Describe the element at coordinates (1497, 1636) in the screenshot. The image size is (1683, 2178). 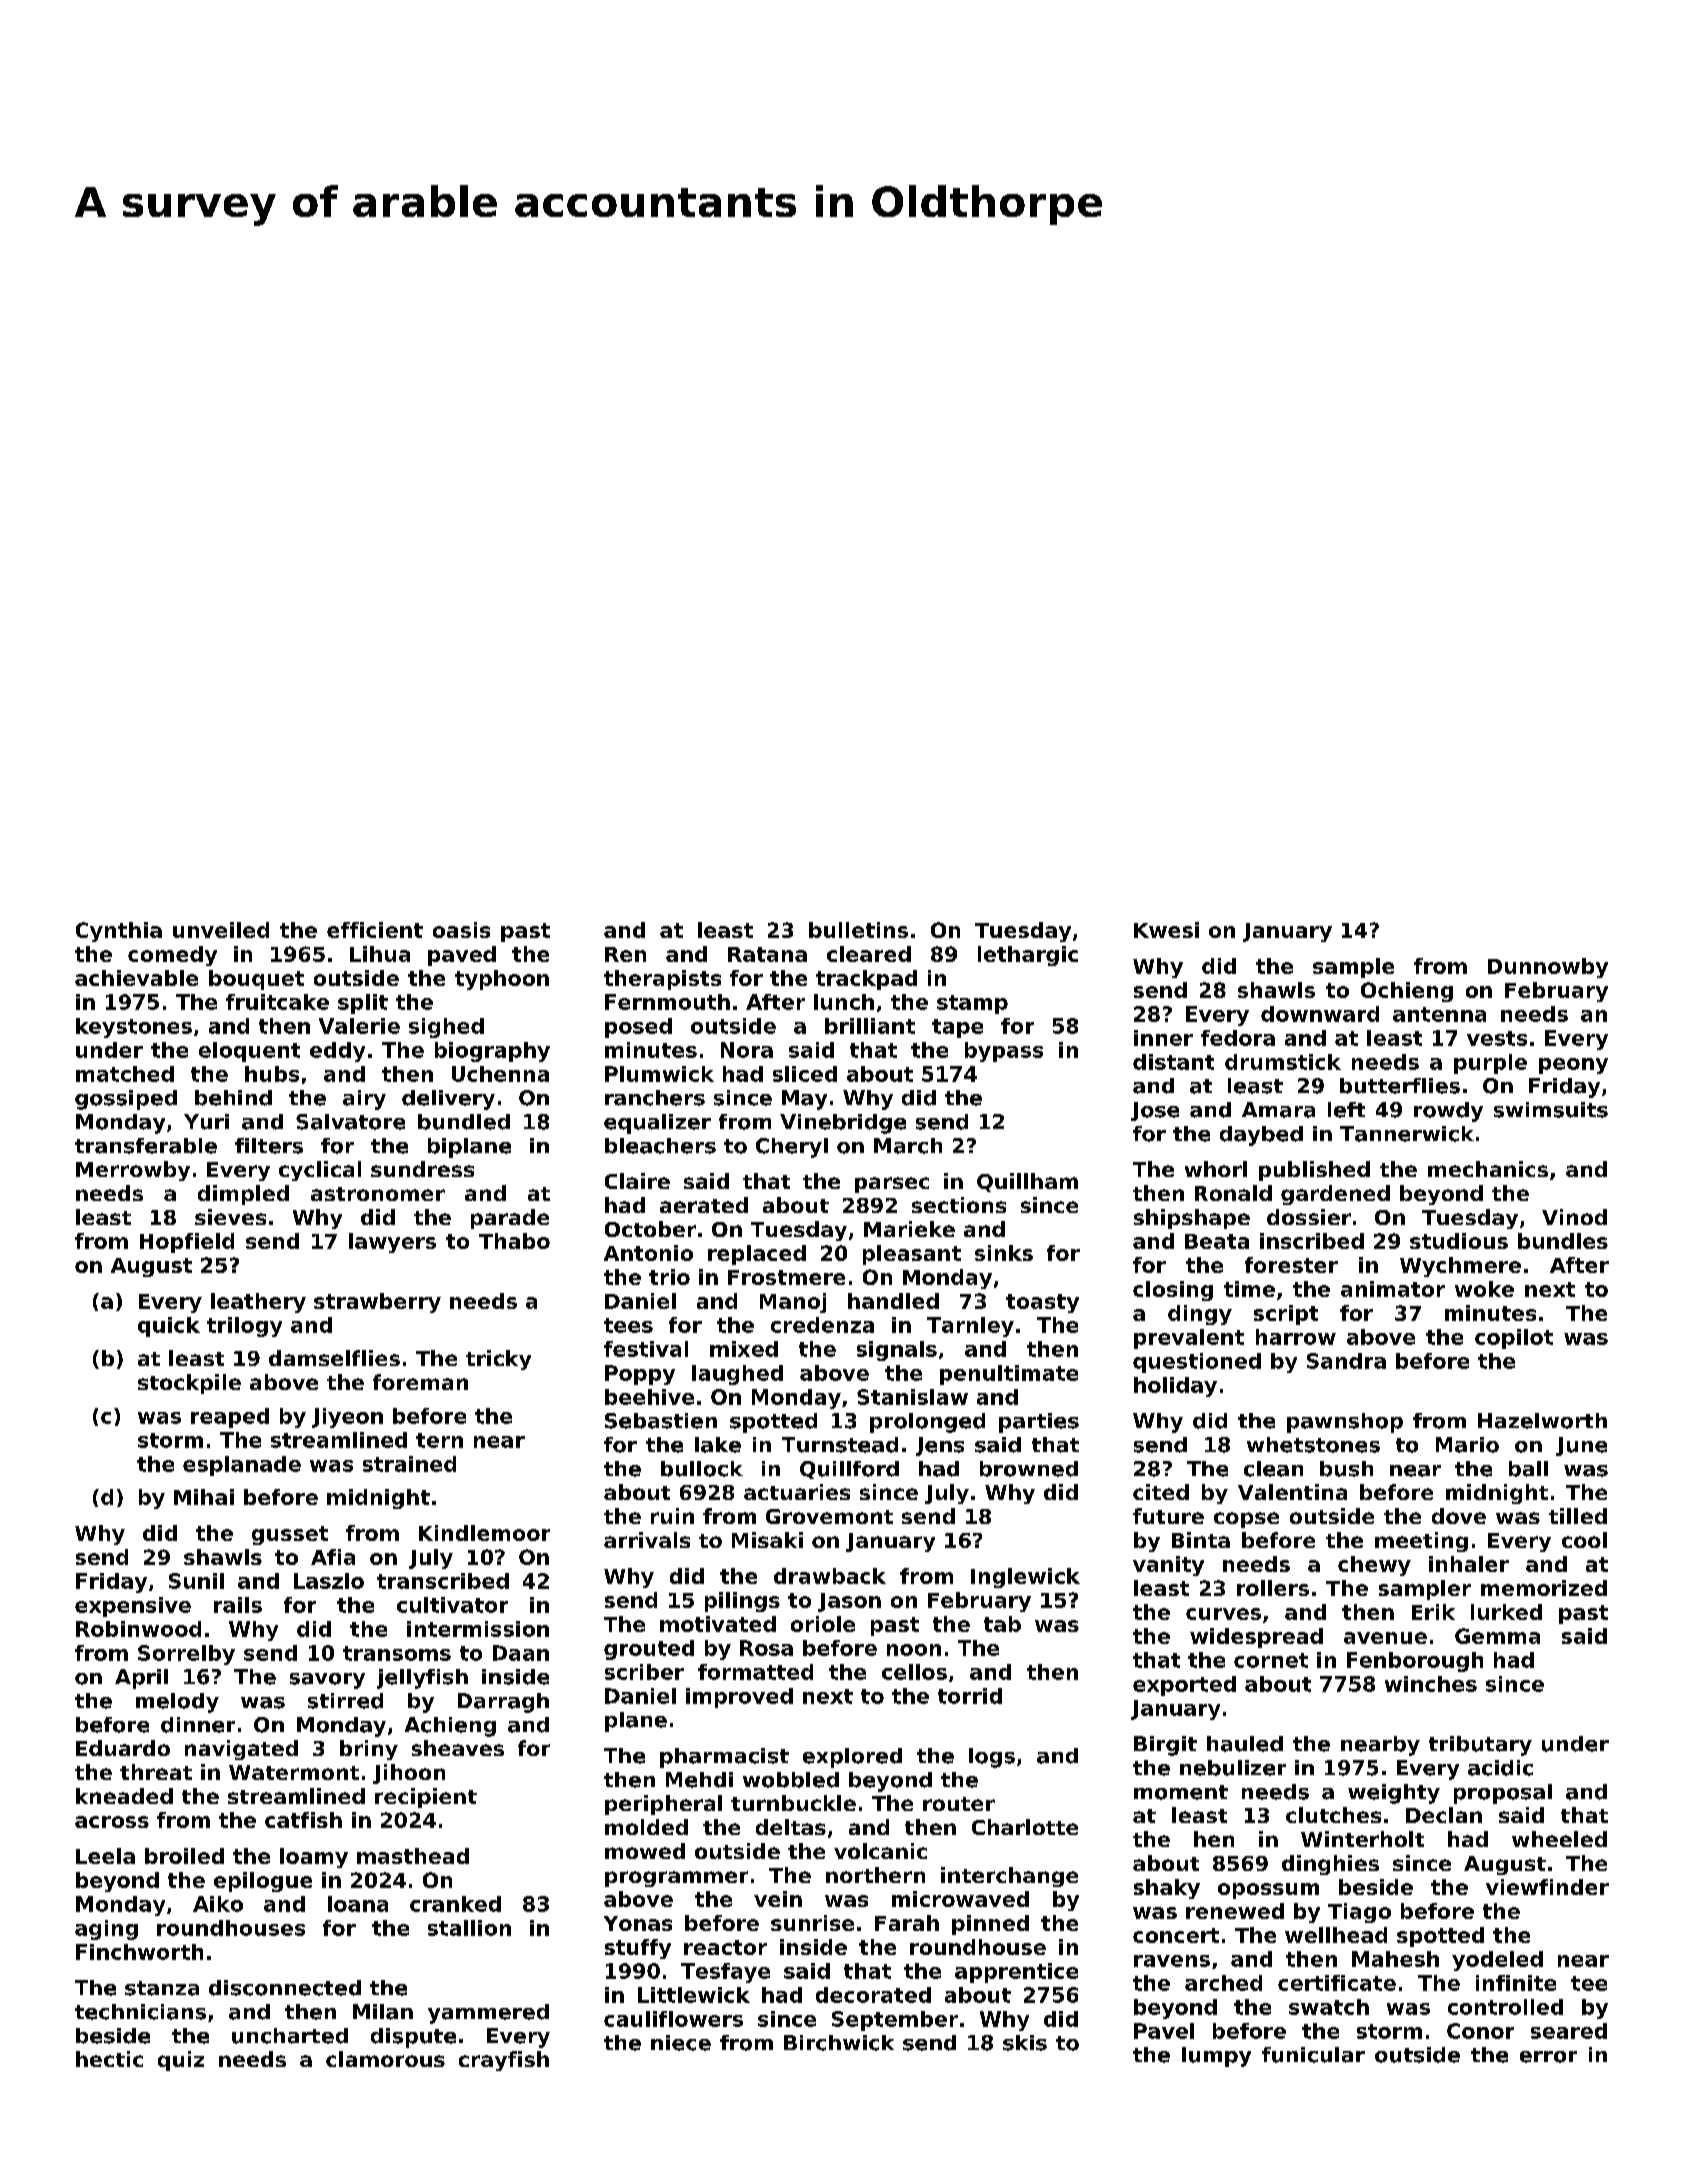
I see `Gemma` at that location.
